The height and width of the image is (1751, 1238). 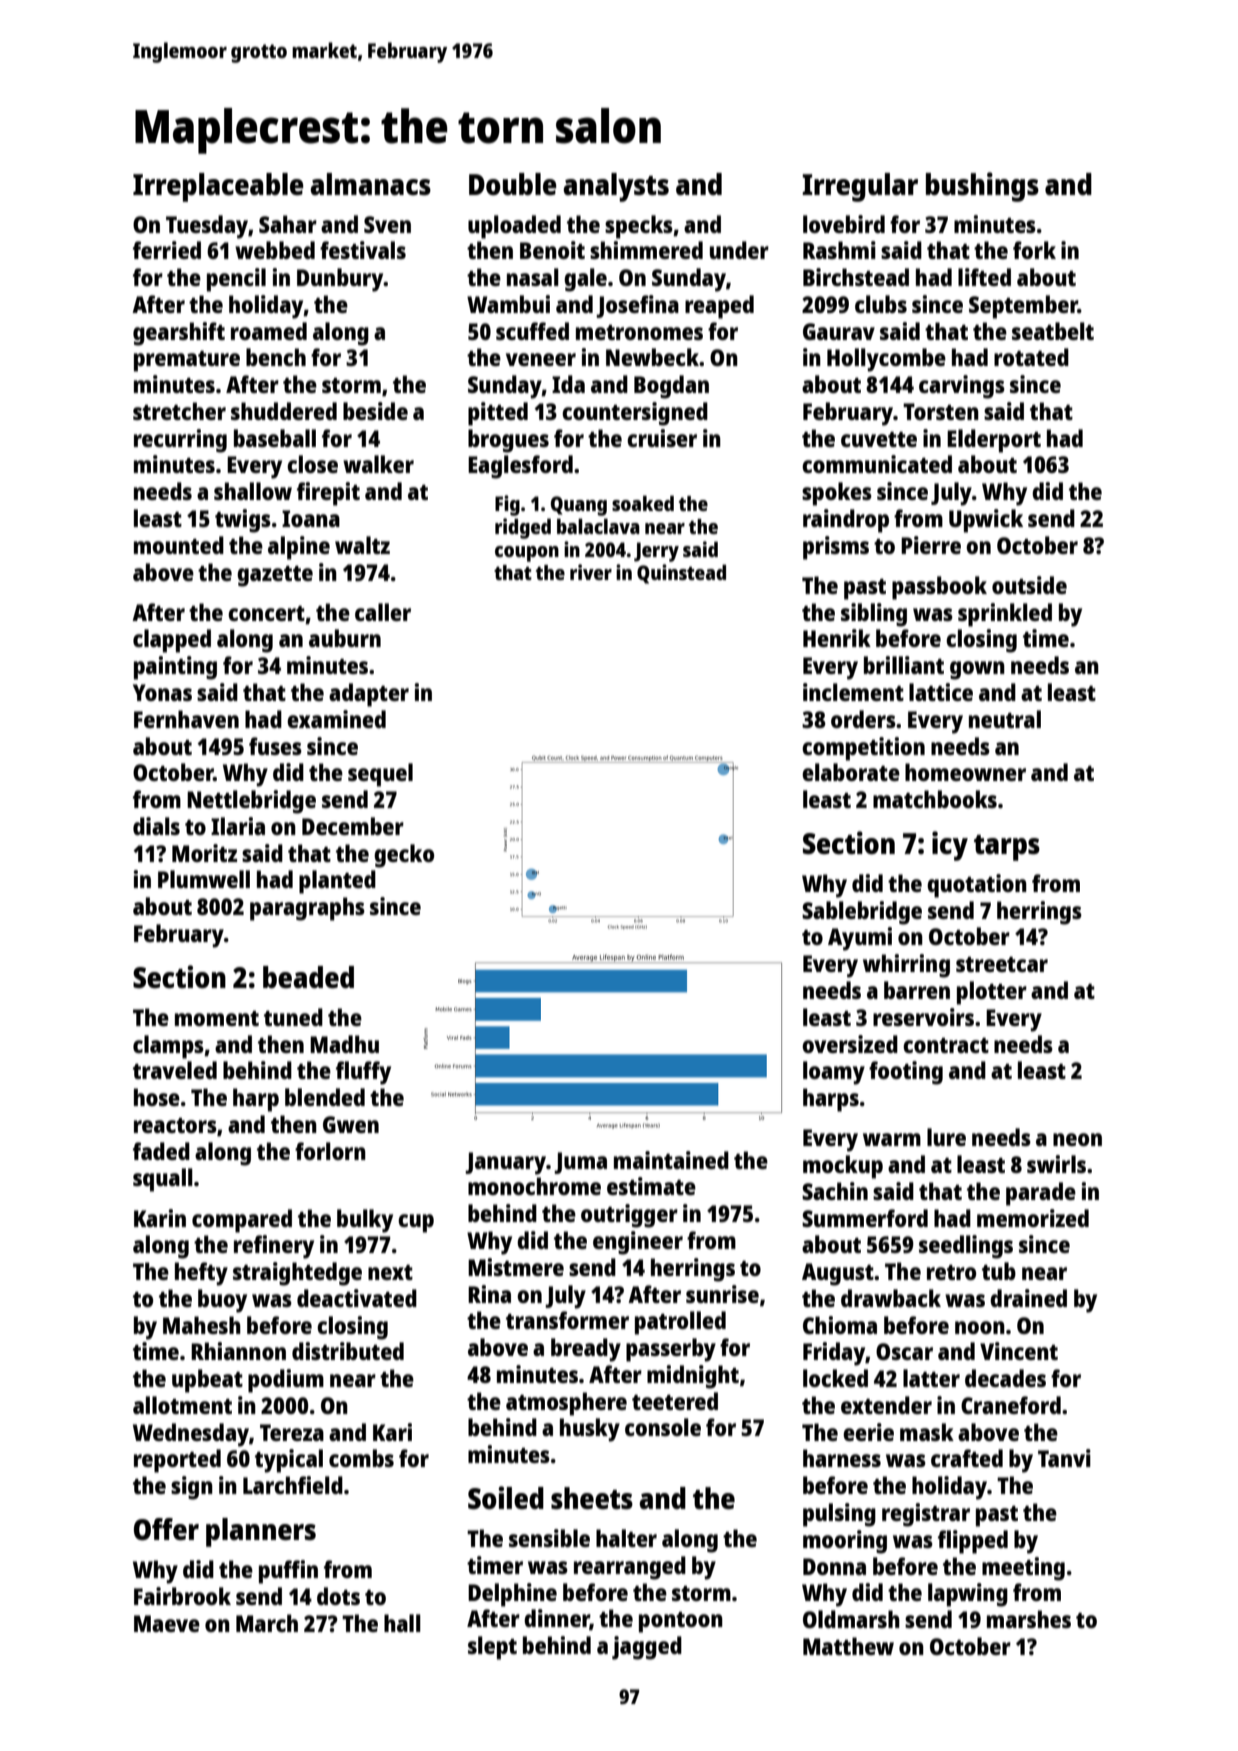 I want to click on marshes, so click(x=1029, y=1619).
